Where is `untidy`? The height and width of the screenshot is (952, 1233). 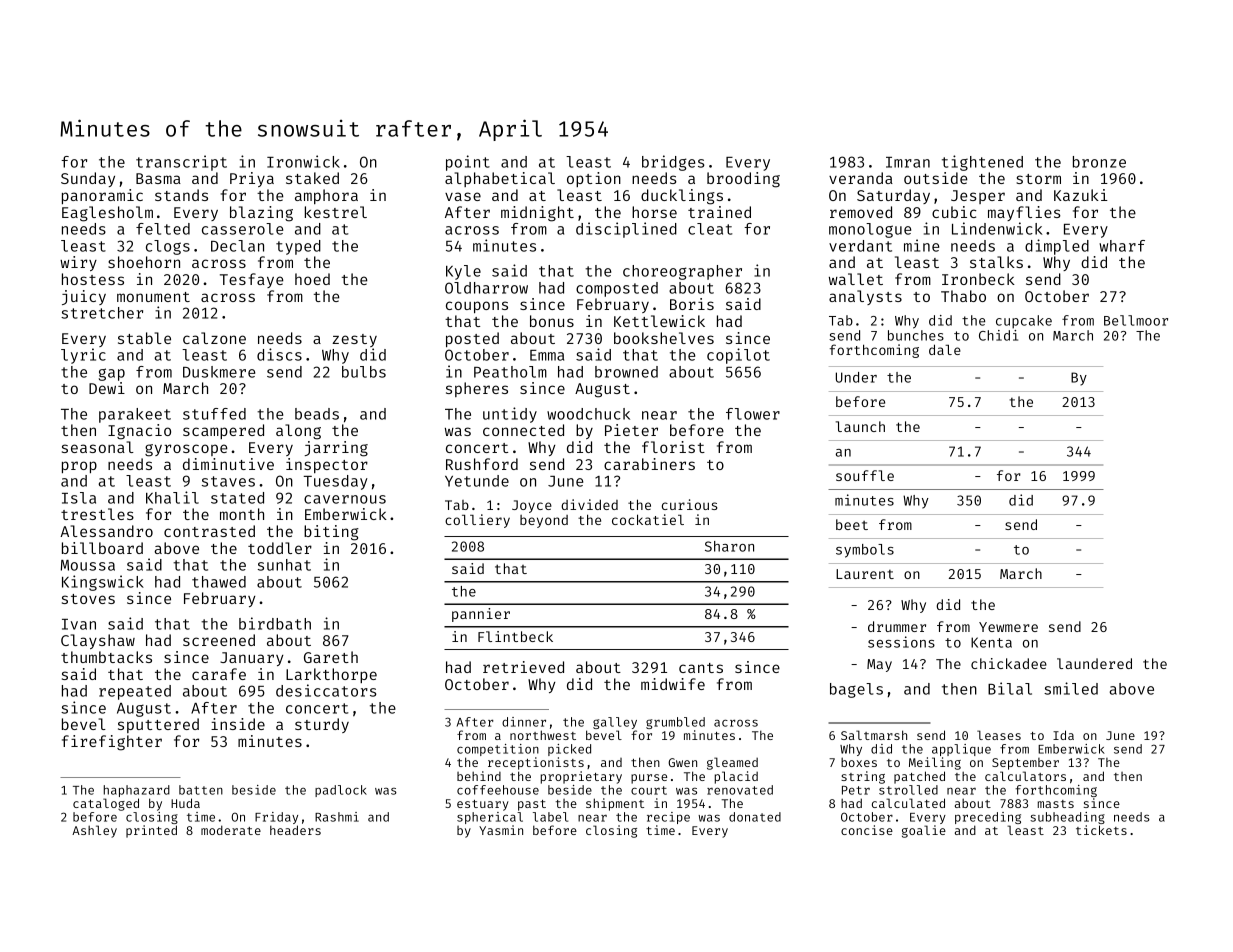 untidy is located at coordinates (510, 415).
